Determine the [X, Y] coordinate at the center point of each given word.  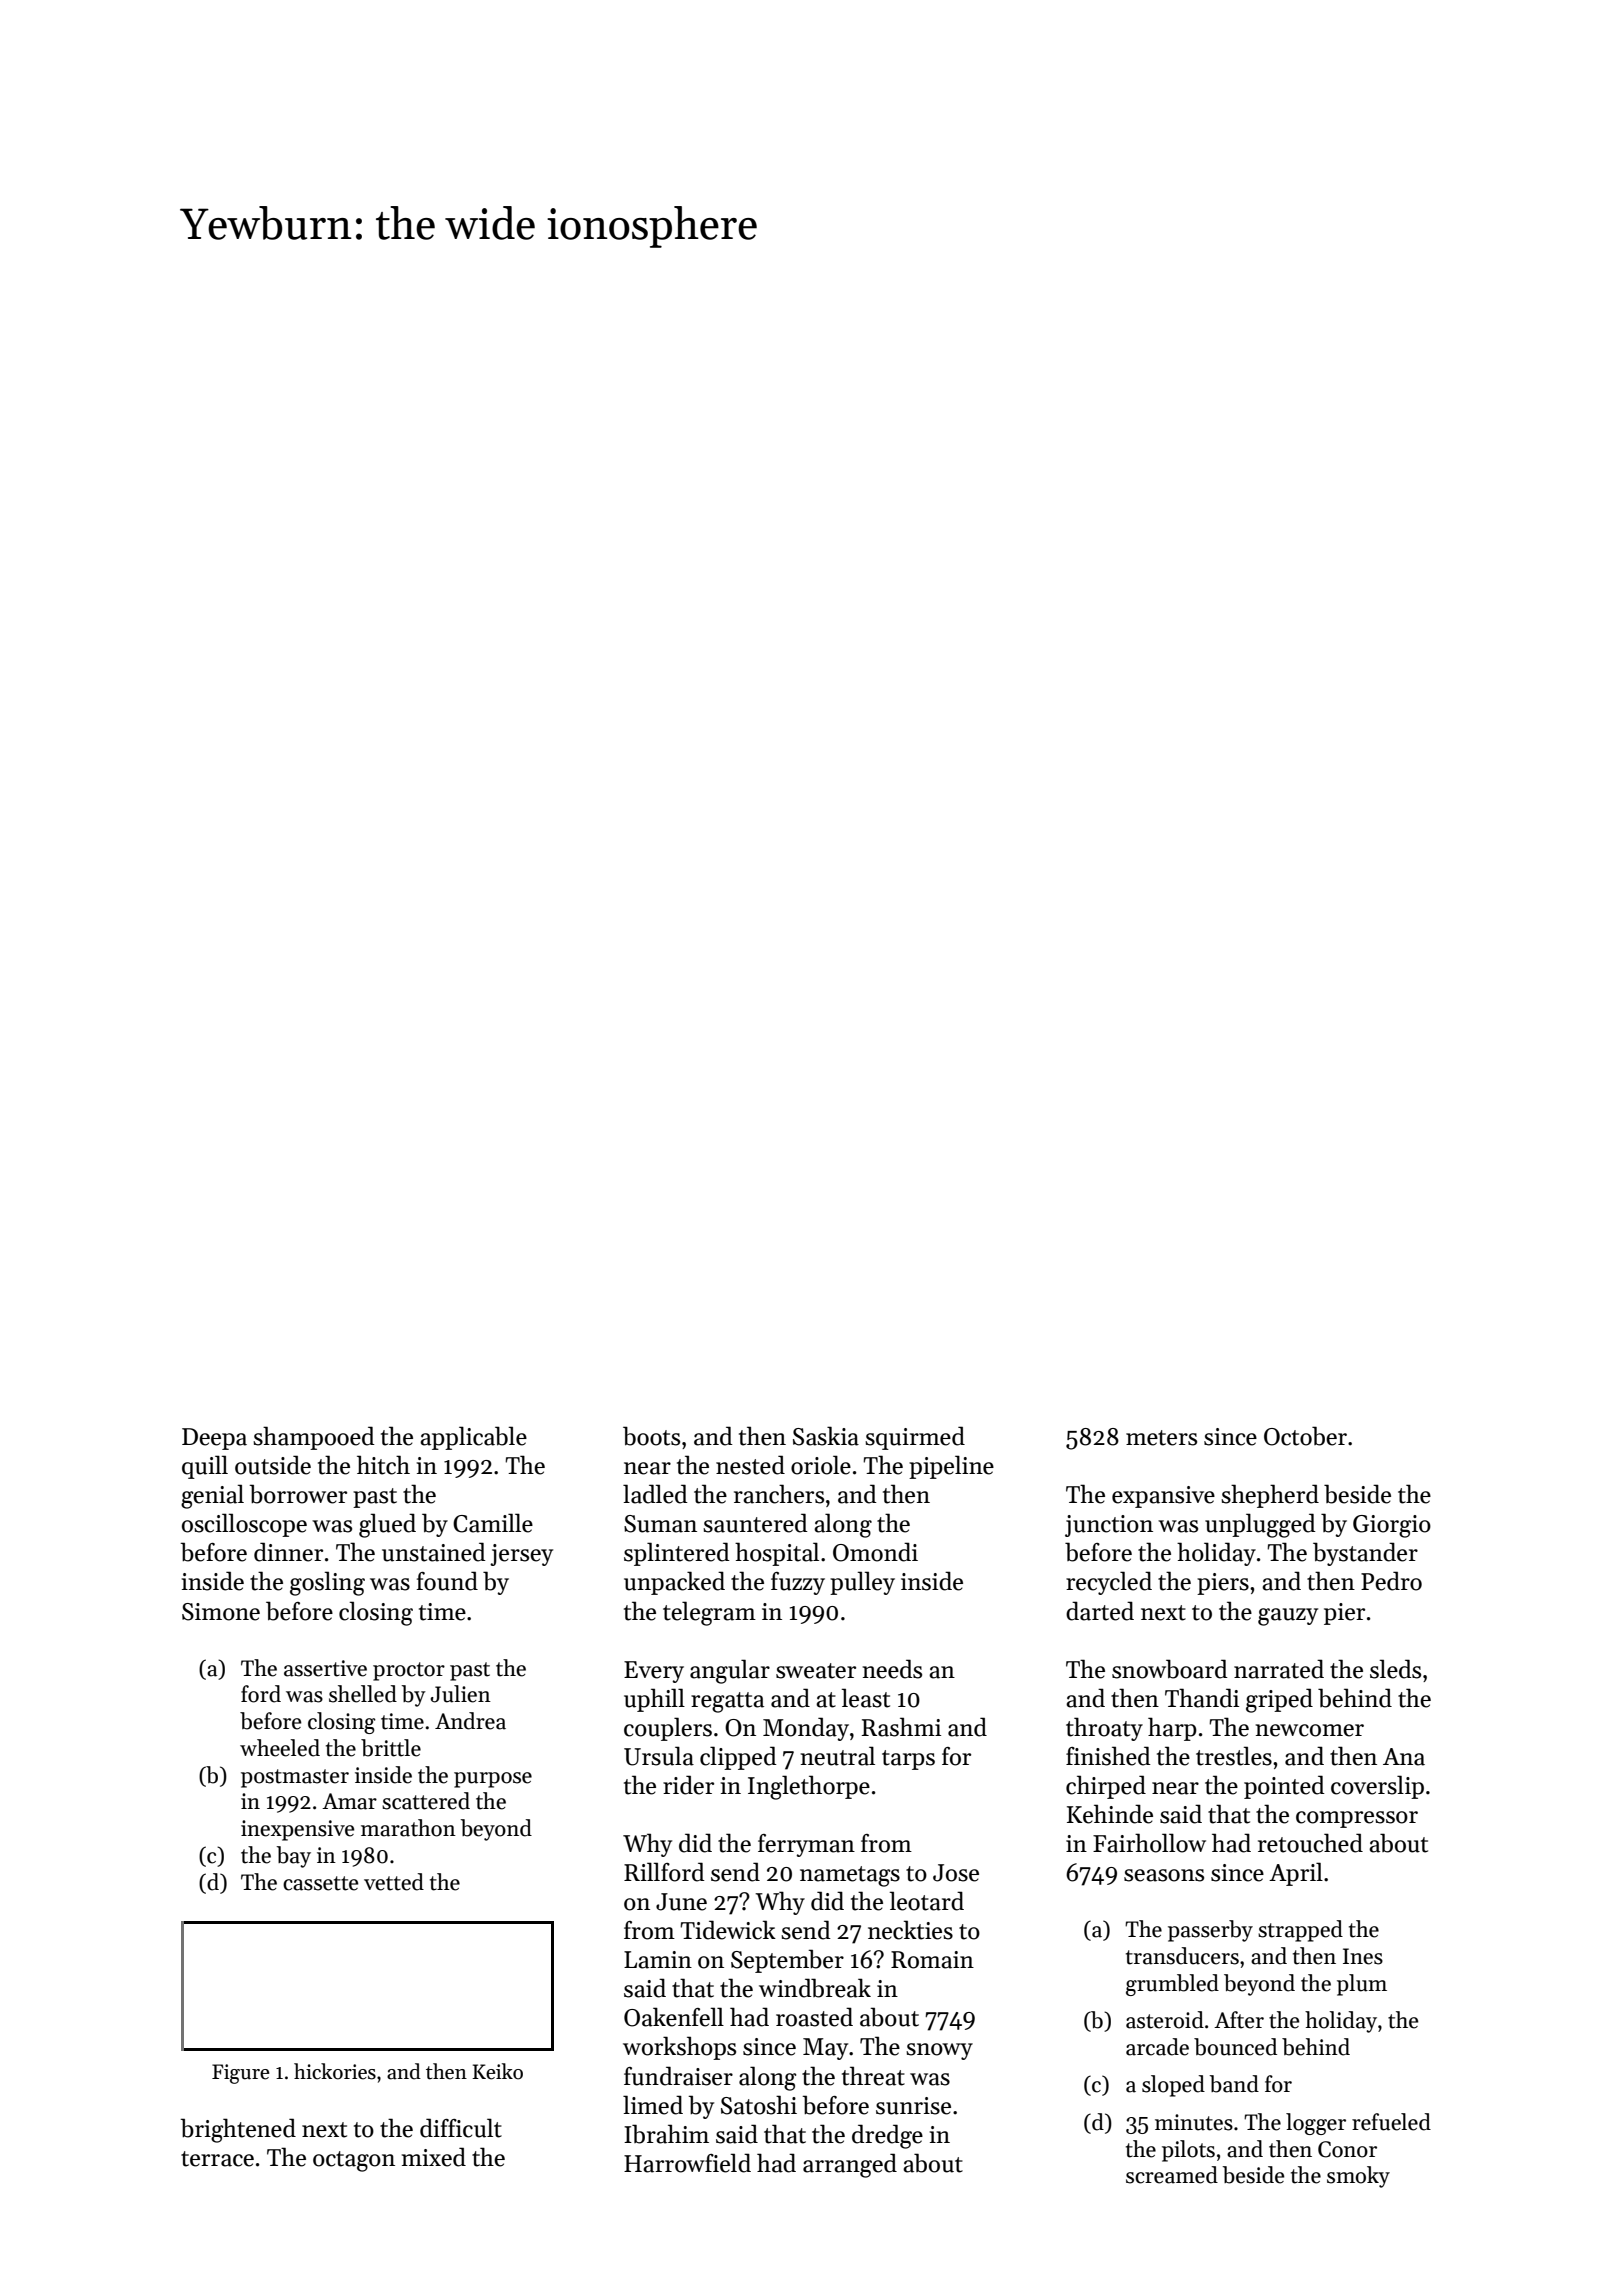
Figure [241, 2074]
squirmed [915, 1438]
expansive [1163, 1497]
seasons [1164, 1875]
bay [294, 1857]
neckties [910, 1930]
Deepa [214, 1439]
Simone [221, 1612]
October [1305, 1436]
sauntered [755, 1523]
